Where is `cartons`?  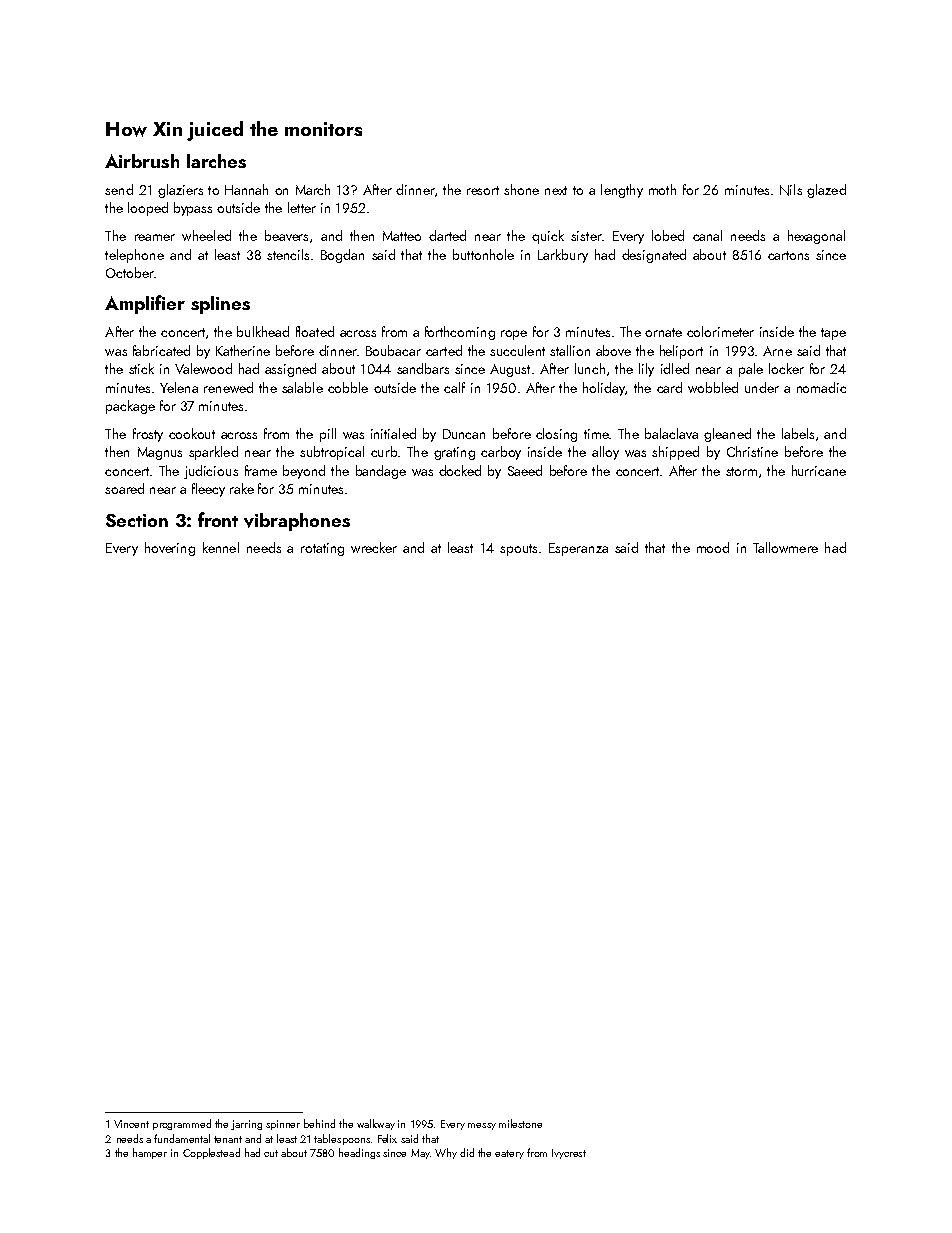 cartons is located at coordinates (788, 255).
